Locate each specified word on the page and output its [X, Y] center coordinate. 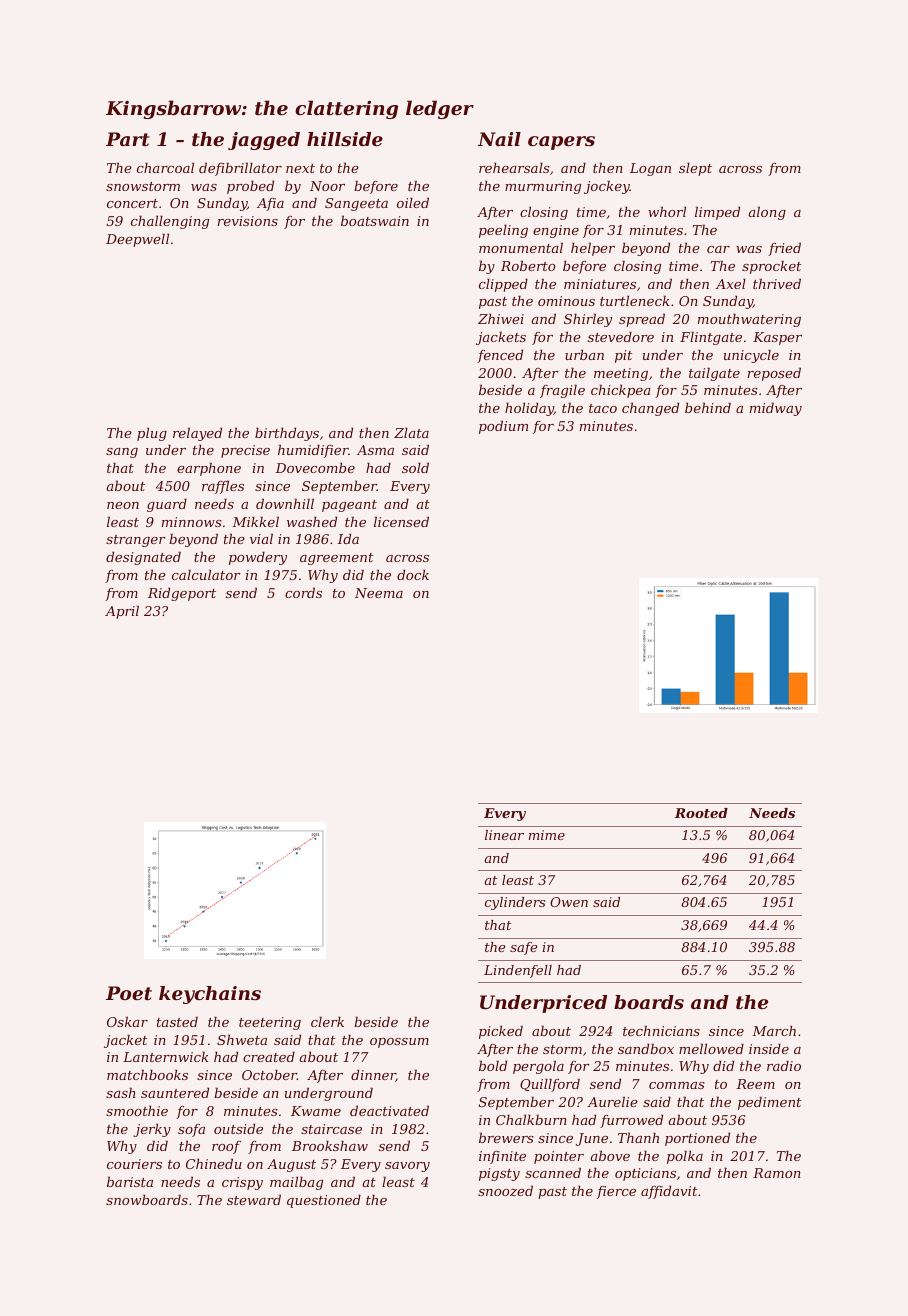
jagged [264, 141]
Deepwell [137, 240]
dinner [373, 1075]
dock [413, 574]
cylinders [515, 903]
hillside [345, 139]
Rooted [701, 813]
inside [769, 1048]
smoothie [137, 1110]
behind [708, 407]
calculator [206, 574]
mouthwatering [749, 320]
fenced [500, 356]
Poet [129, 993]
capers [561, 143]
